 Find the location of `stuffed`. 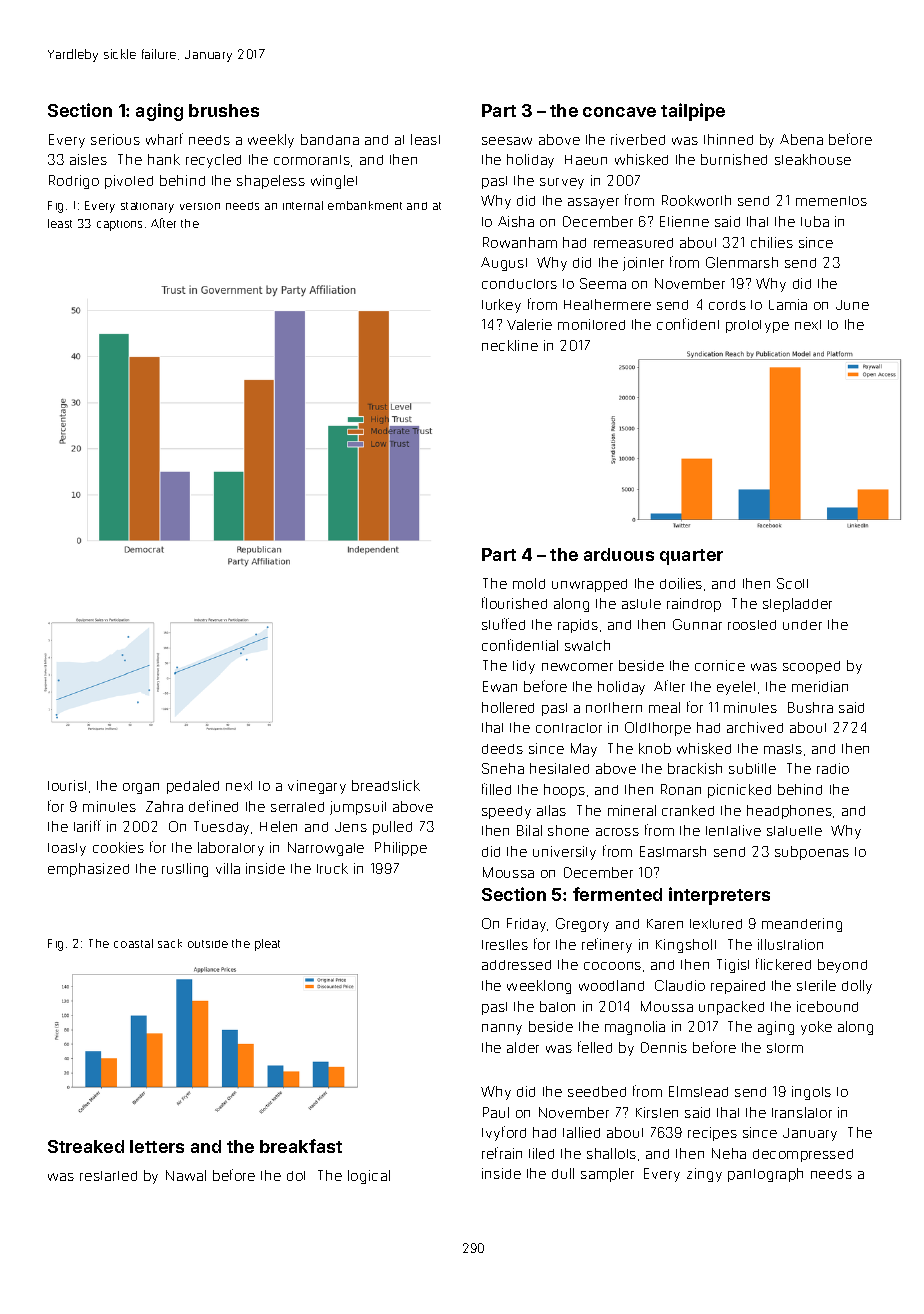

stuffed is located at coordinates (503, 624).
